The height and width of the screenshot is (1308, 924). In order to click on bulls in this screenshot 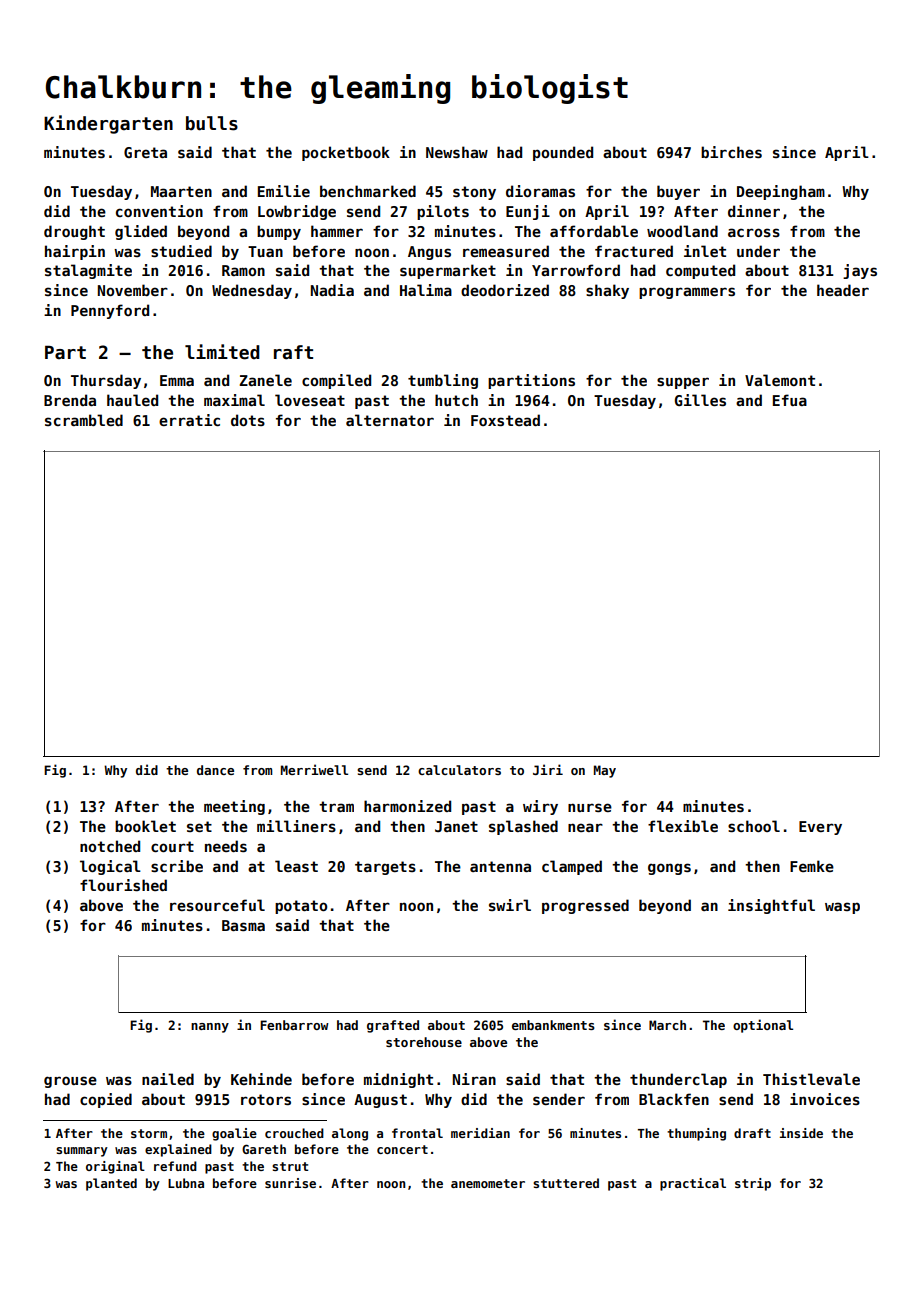, I will do `click(212, 123)`.
